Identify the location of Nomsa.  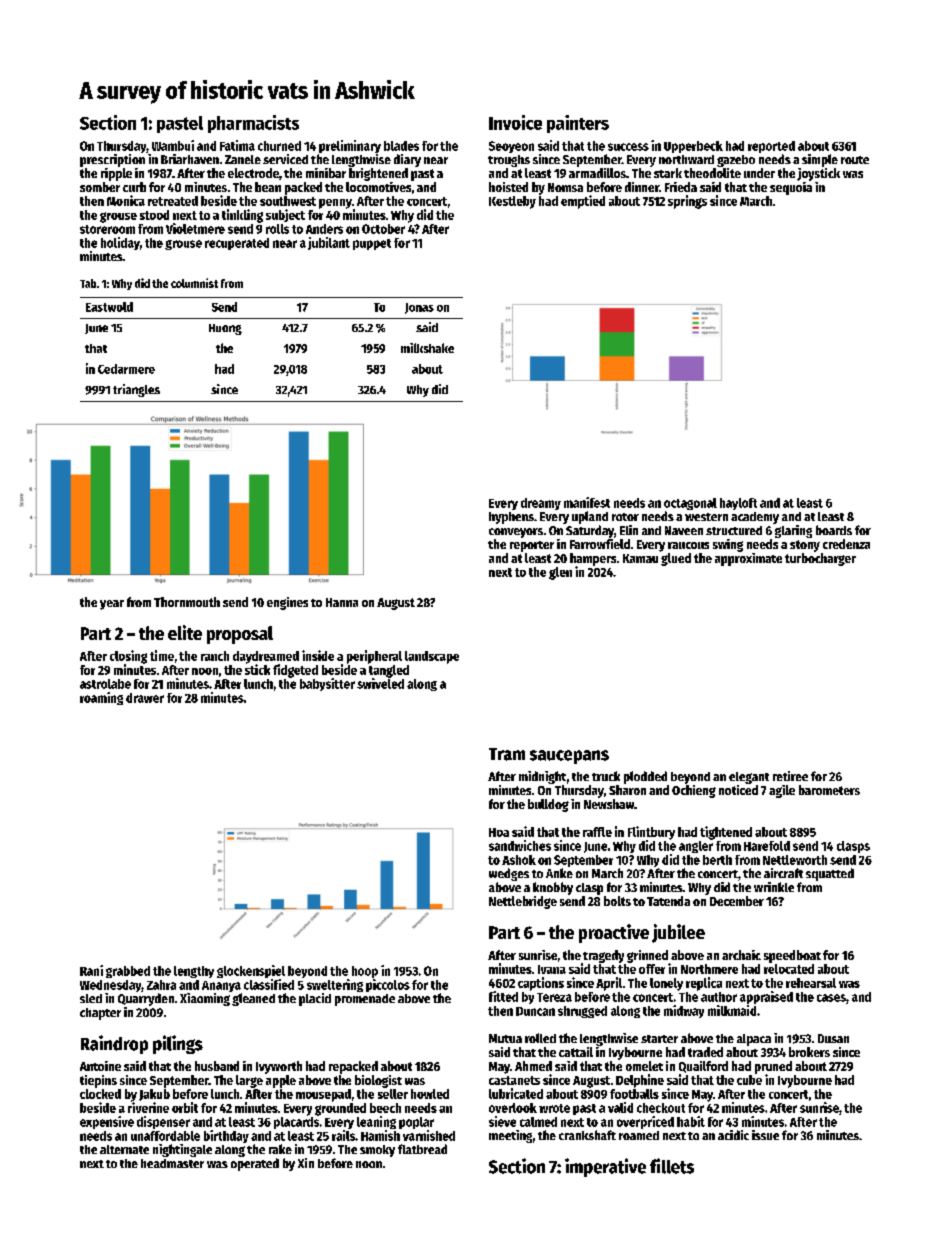
(565, 187).
